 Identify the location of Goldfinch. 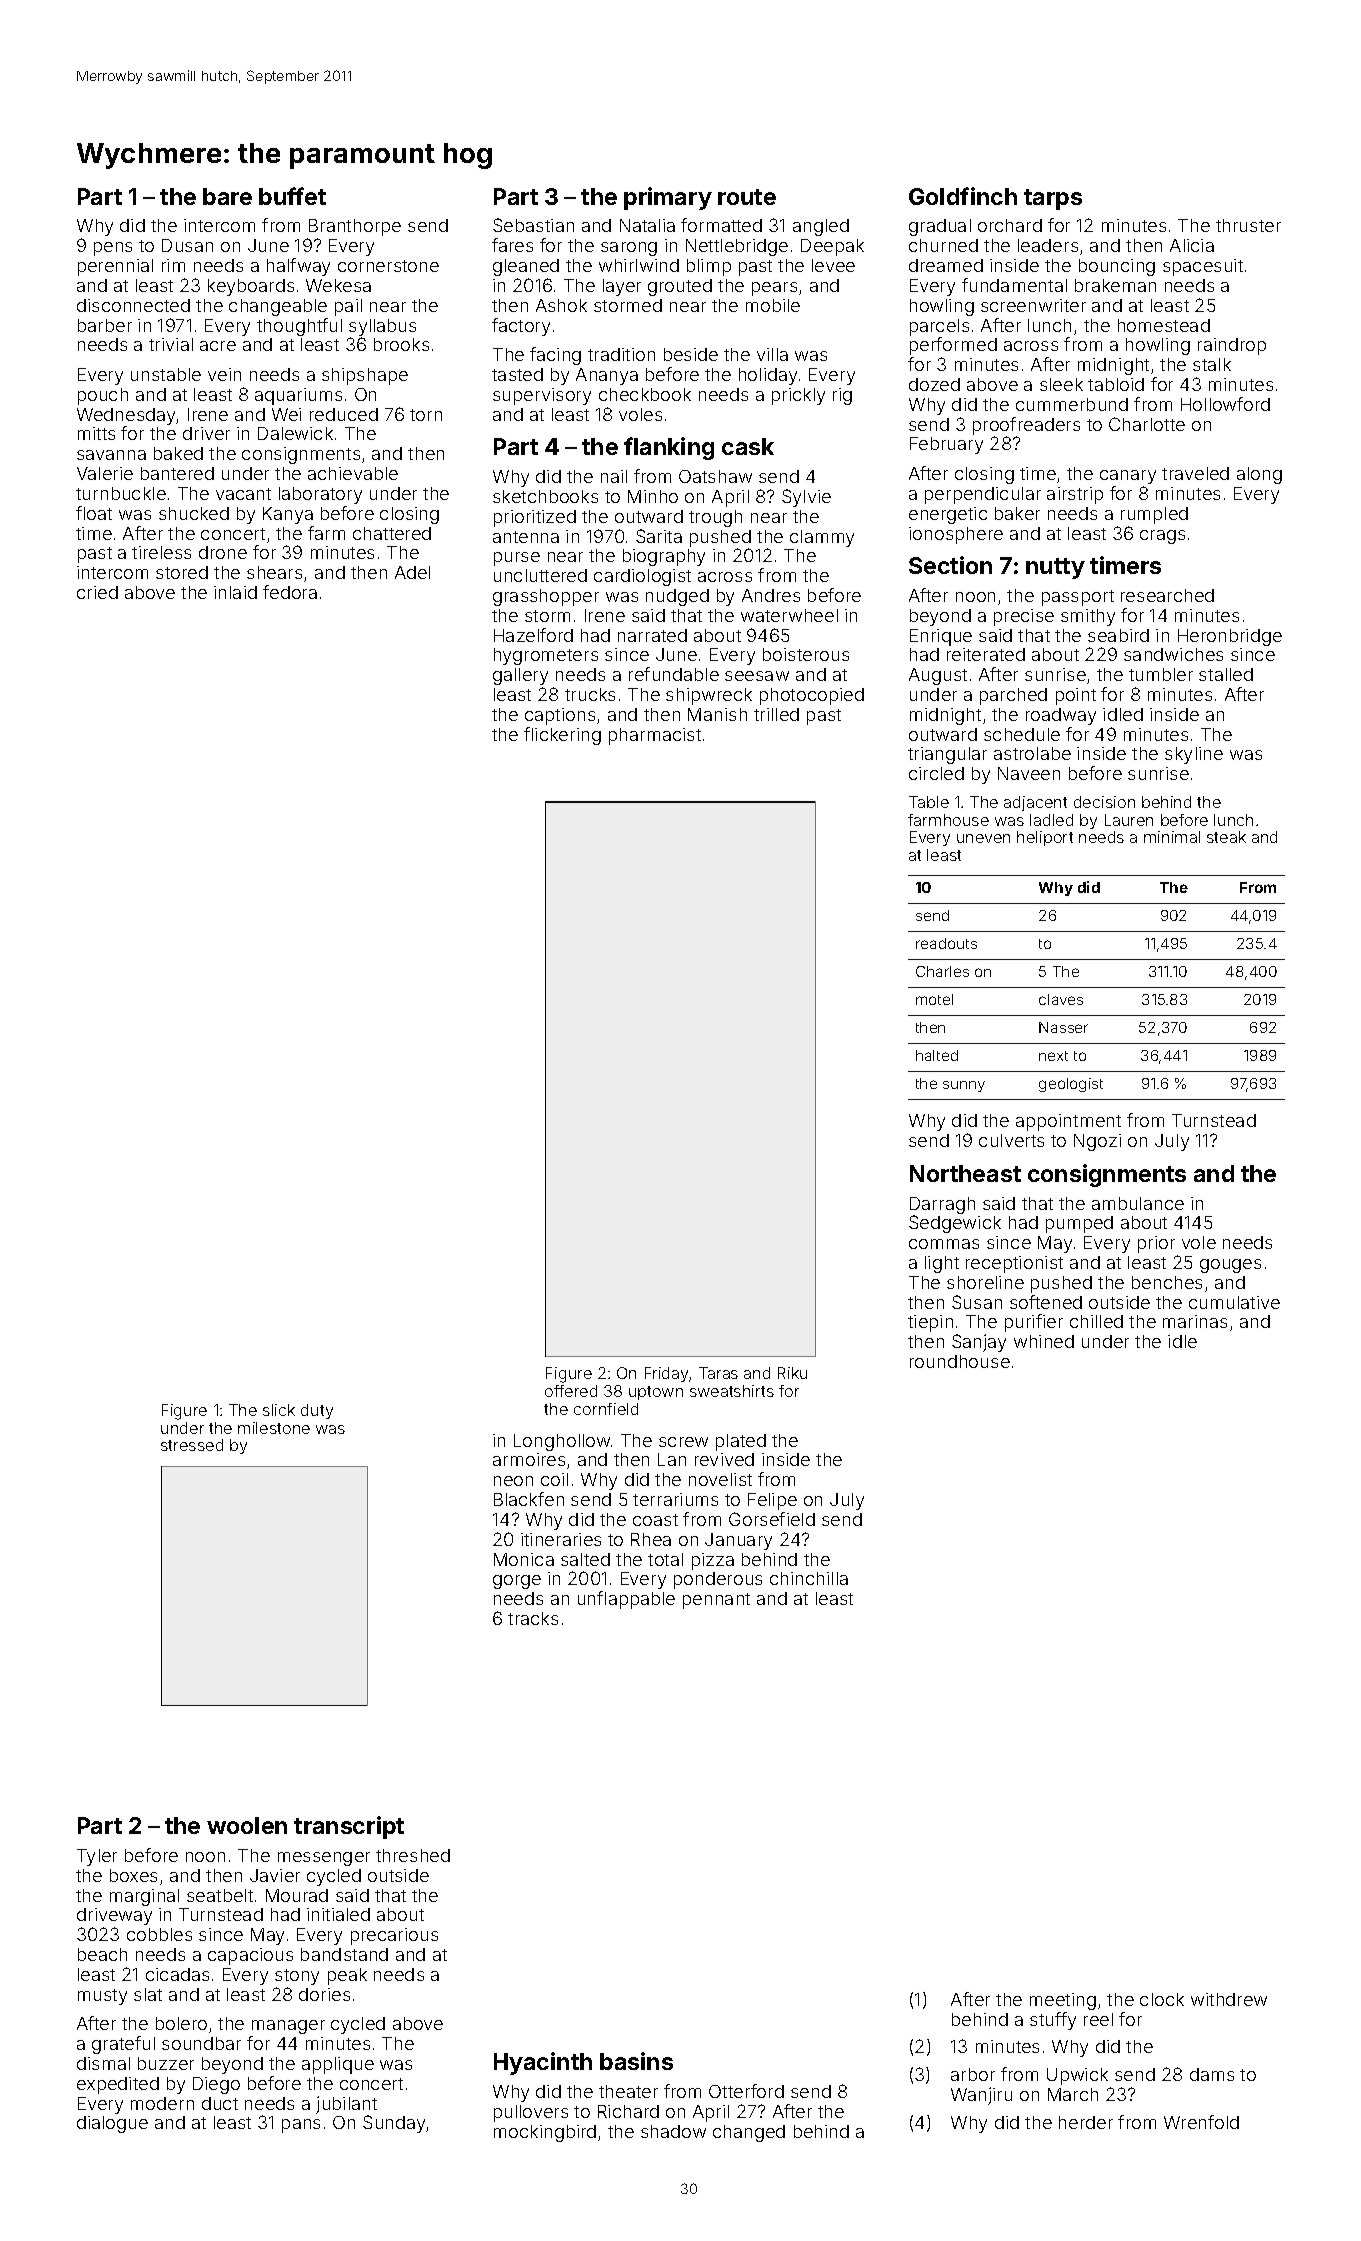
(963, 196).
